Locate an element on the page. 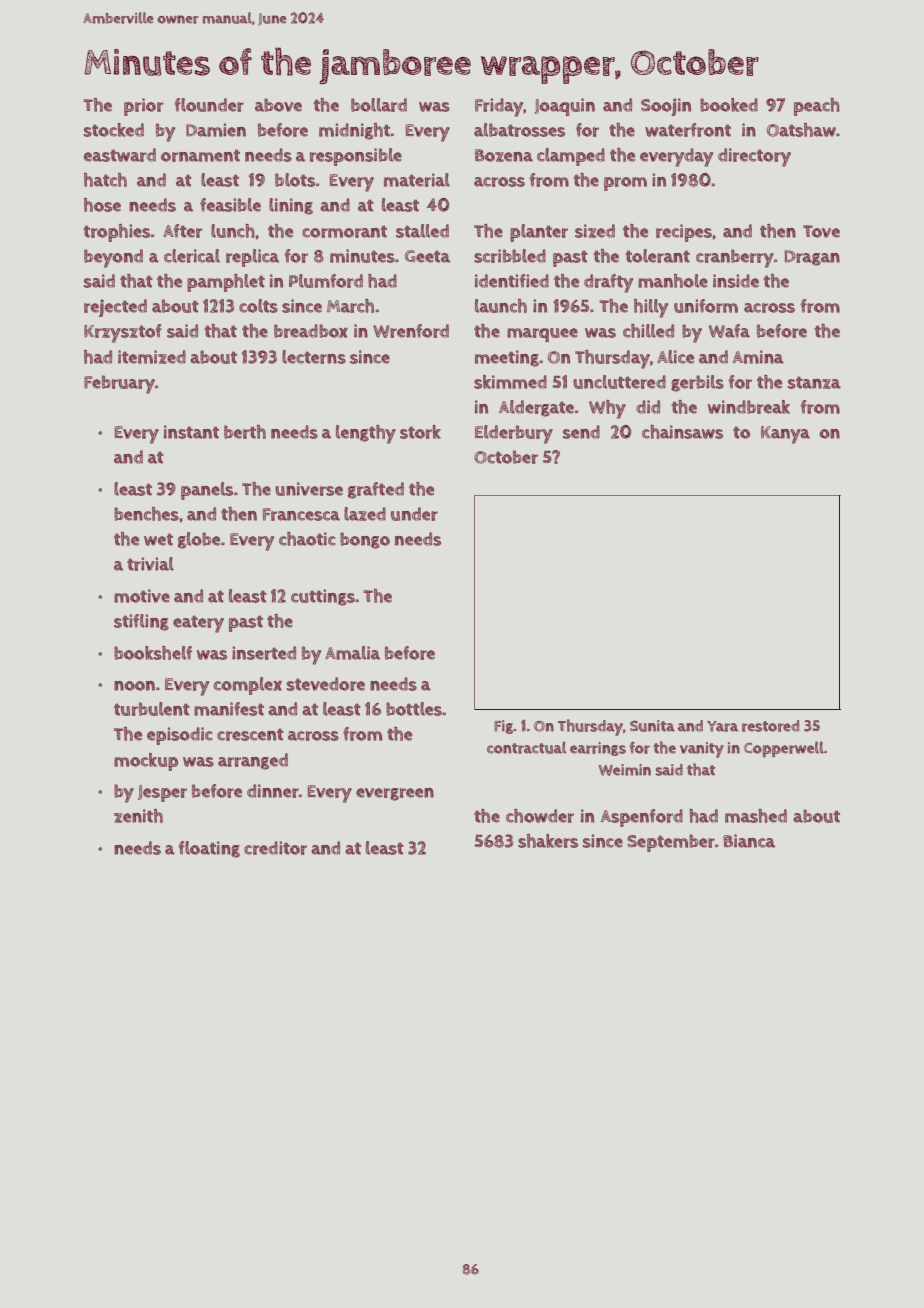 The height and width of the page is (1308, 924). September is located at coordinates (671, 843).
